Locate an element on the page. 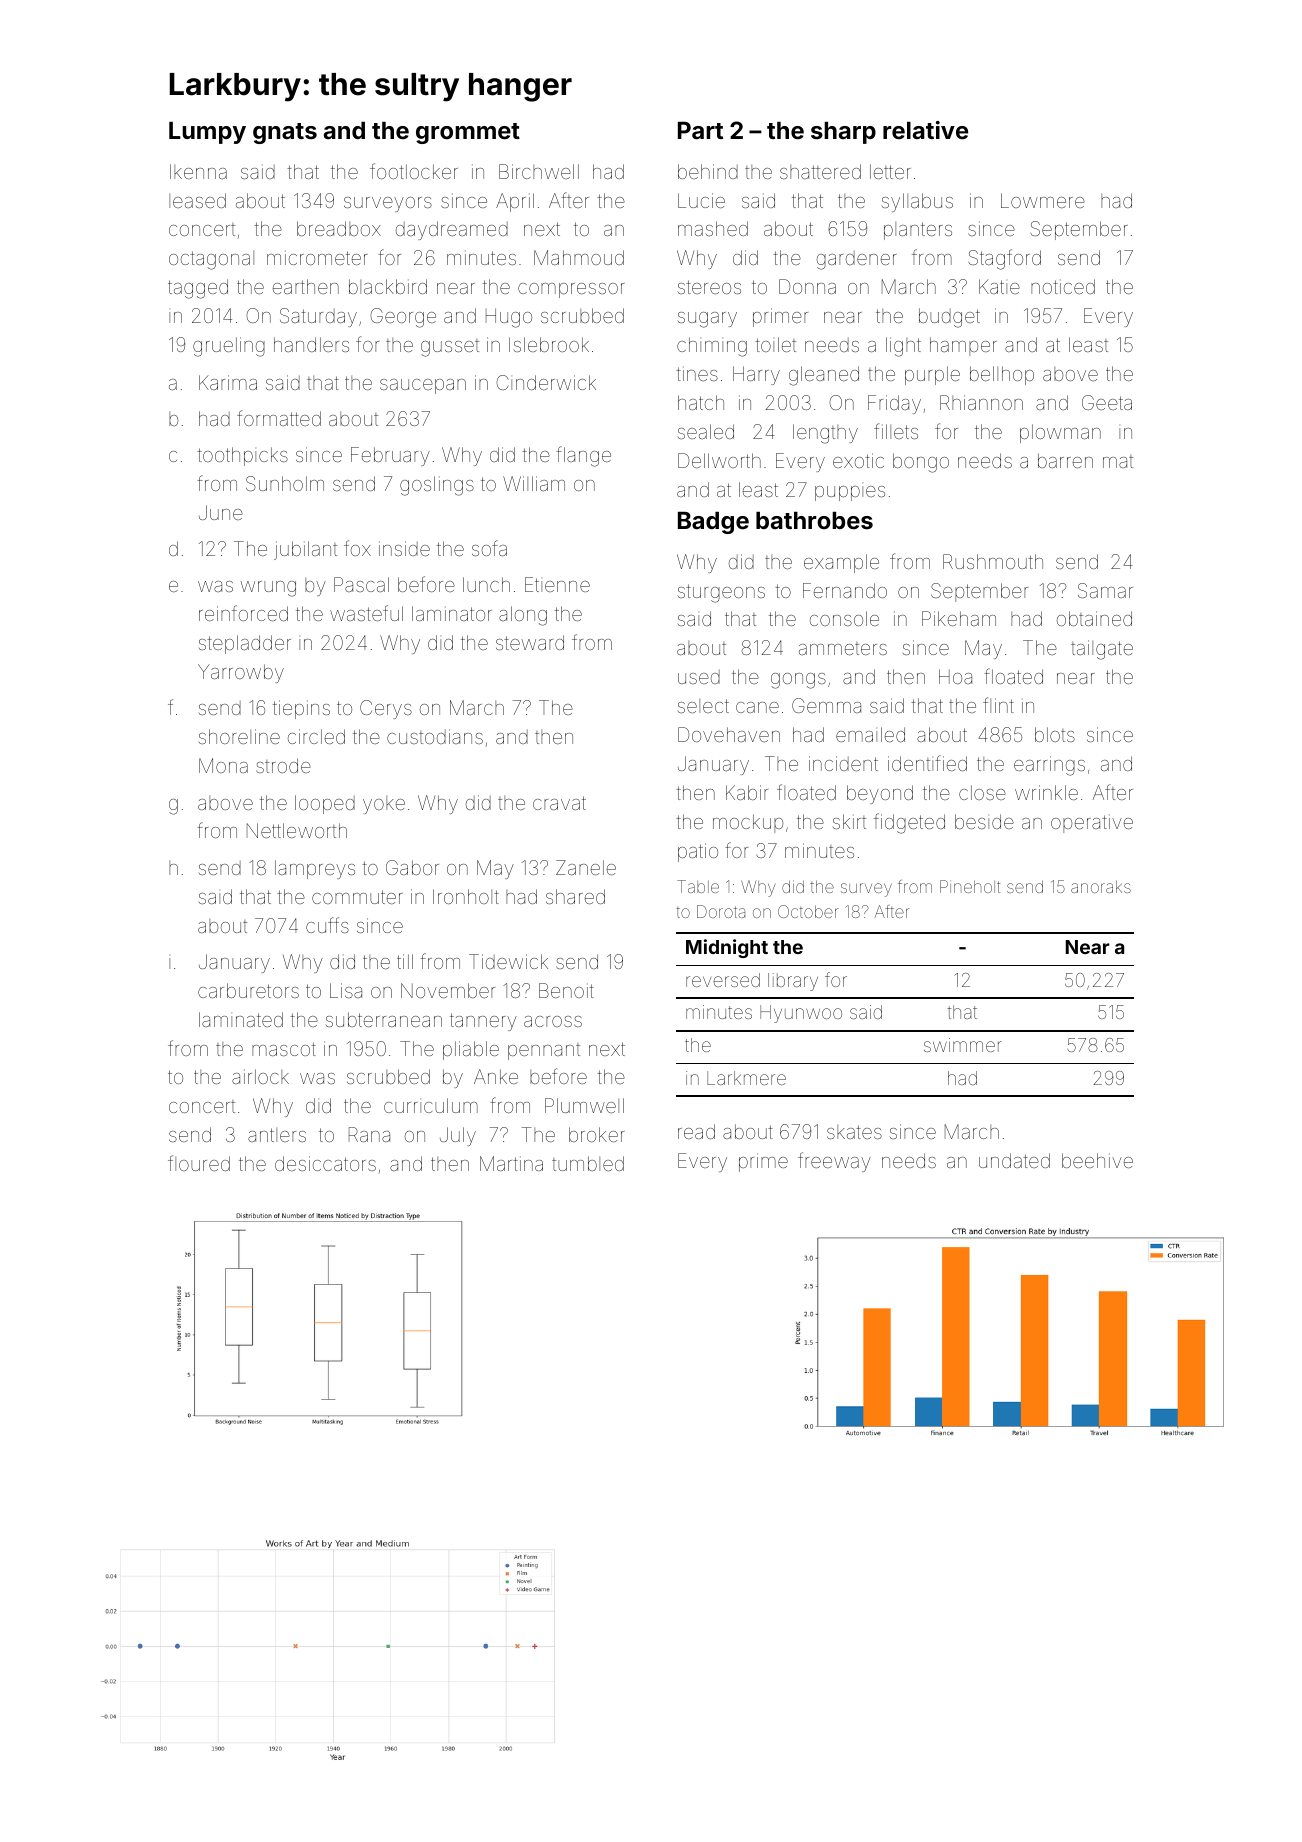  Midnight is located at coordinates (727, 948).
